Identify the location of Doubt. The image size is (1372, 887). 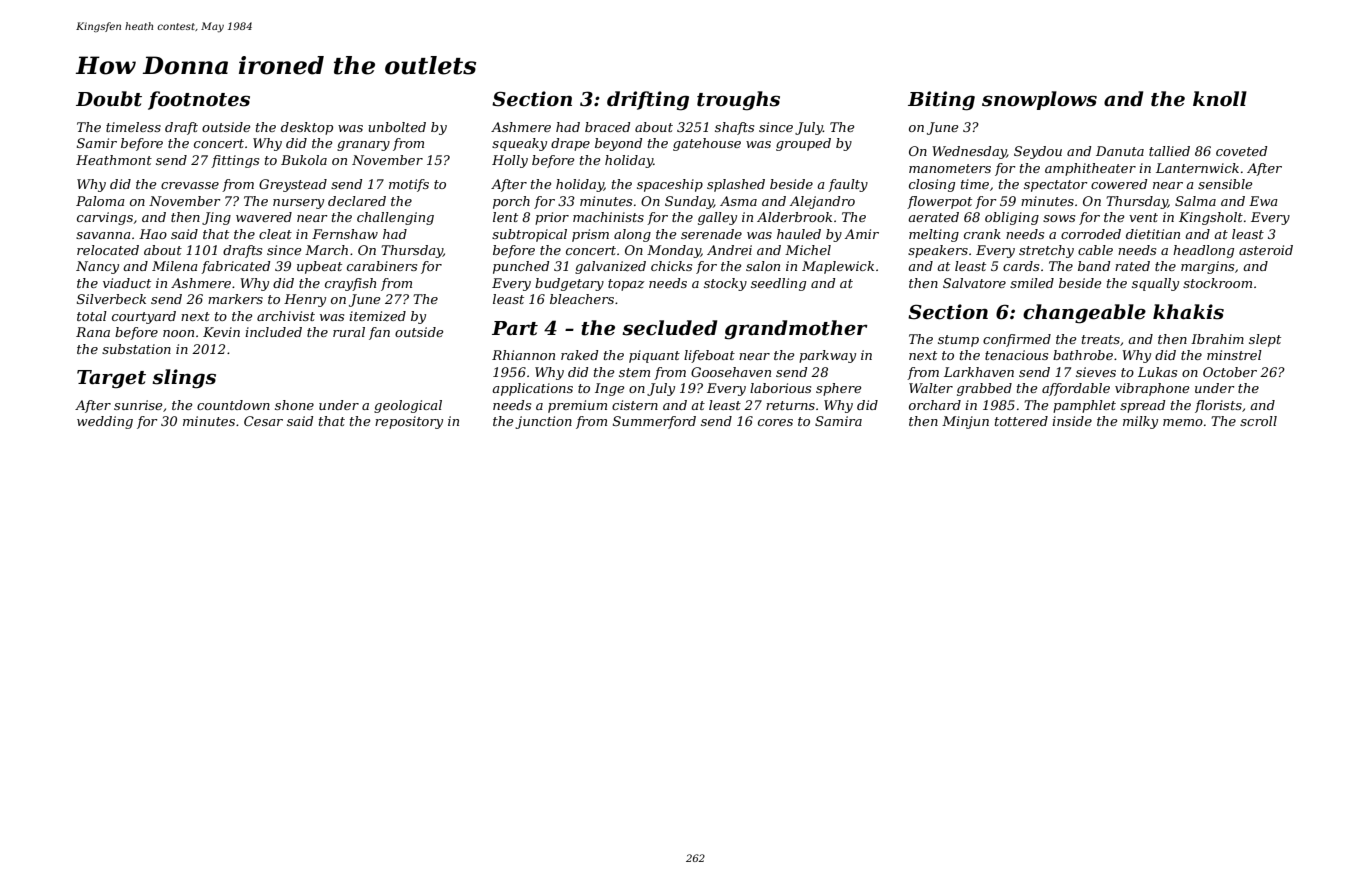
(109, 99).
